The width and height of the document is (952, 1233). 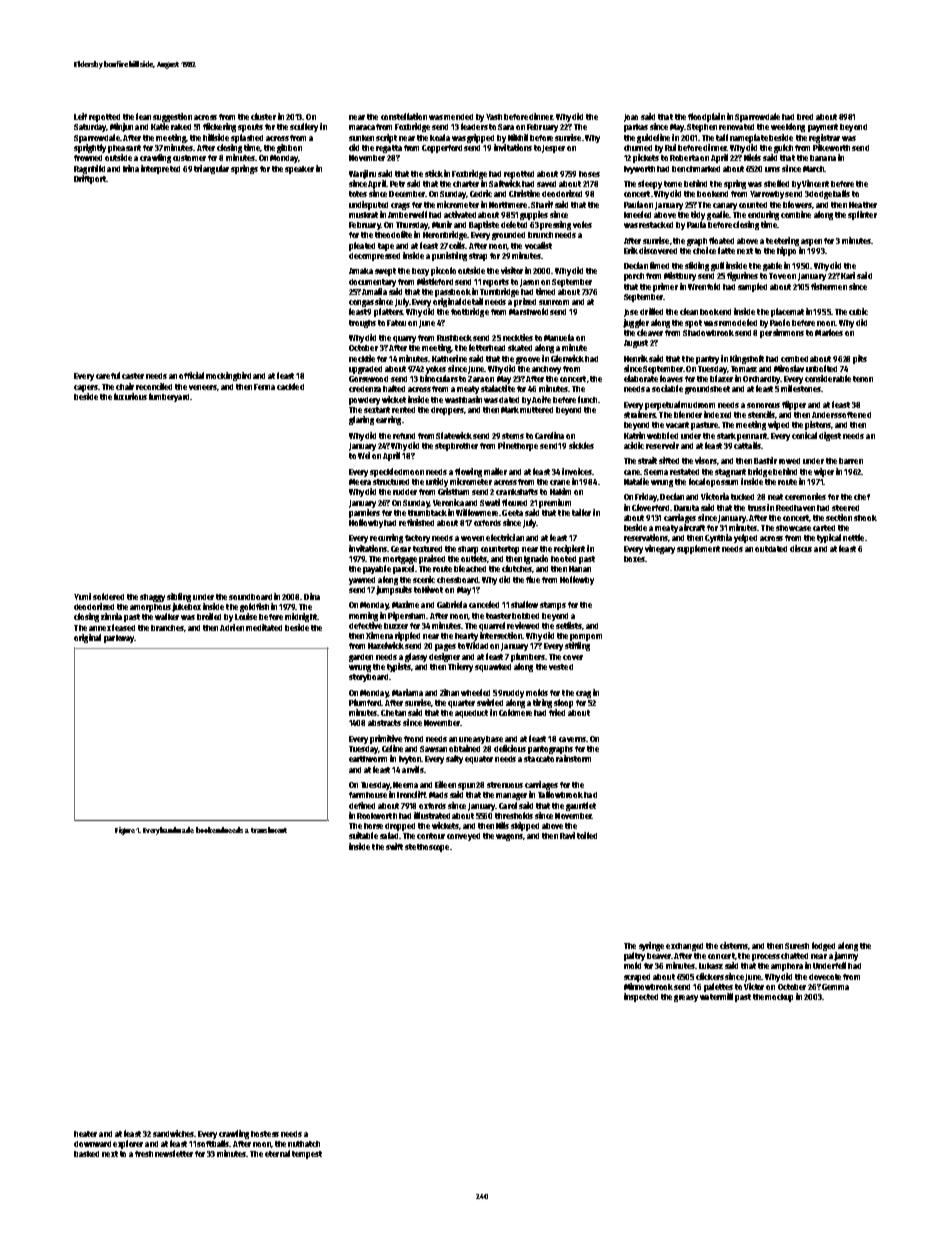 What do you see at coordinates (307, 1155) in the document?
I see `tempest` at bounding box center [307, 1155].
